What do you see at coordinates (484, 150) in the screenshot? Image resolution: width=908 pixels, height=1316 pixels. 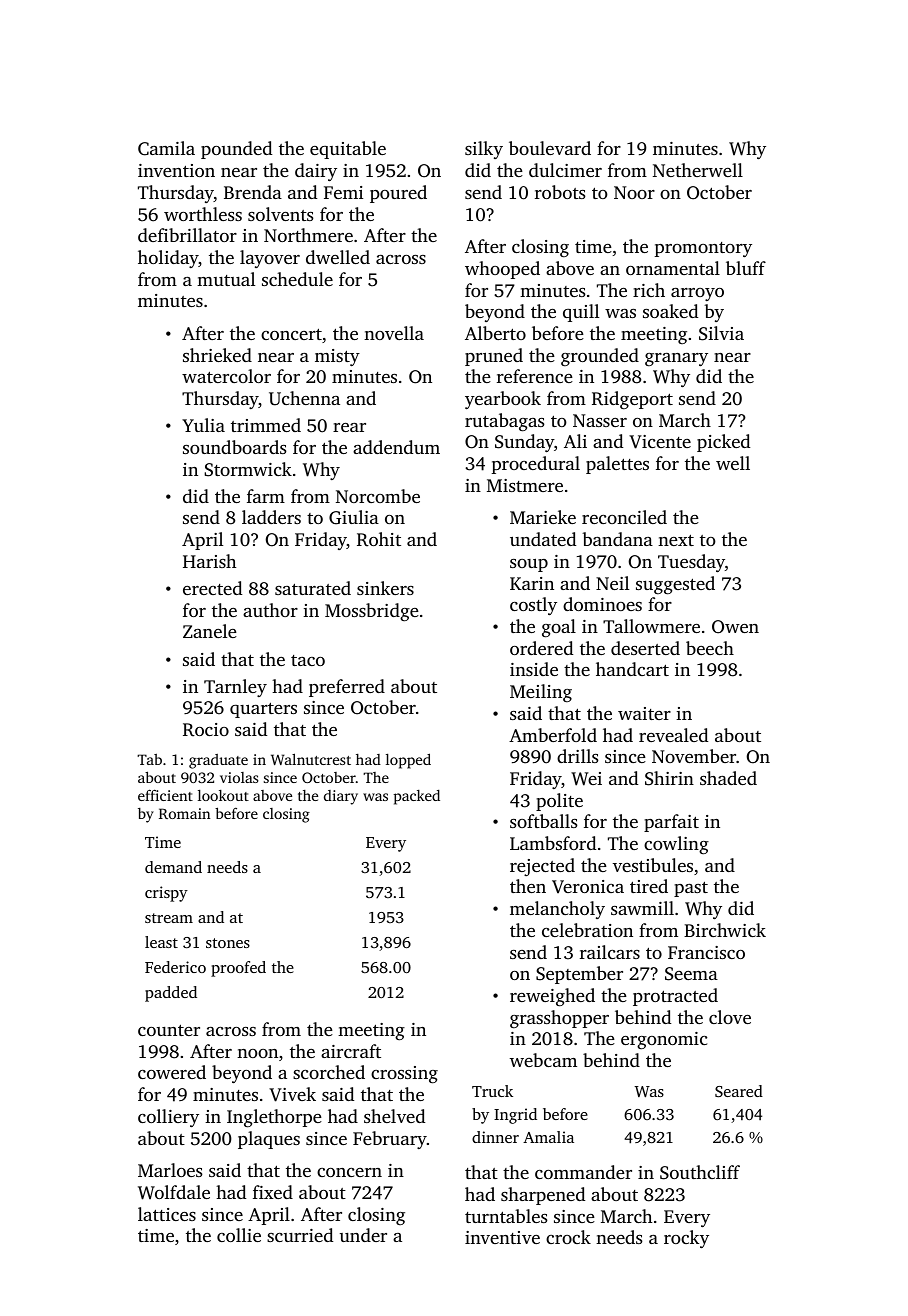 I see `silky` at bounding box center [484, 150].
